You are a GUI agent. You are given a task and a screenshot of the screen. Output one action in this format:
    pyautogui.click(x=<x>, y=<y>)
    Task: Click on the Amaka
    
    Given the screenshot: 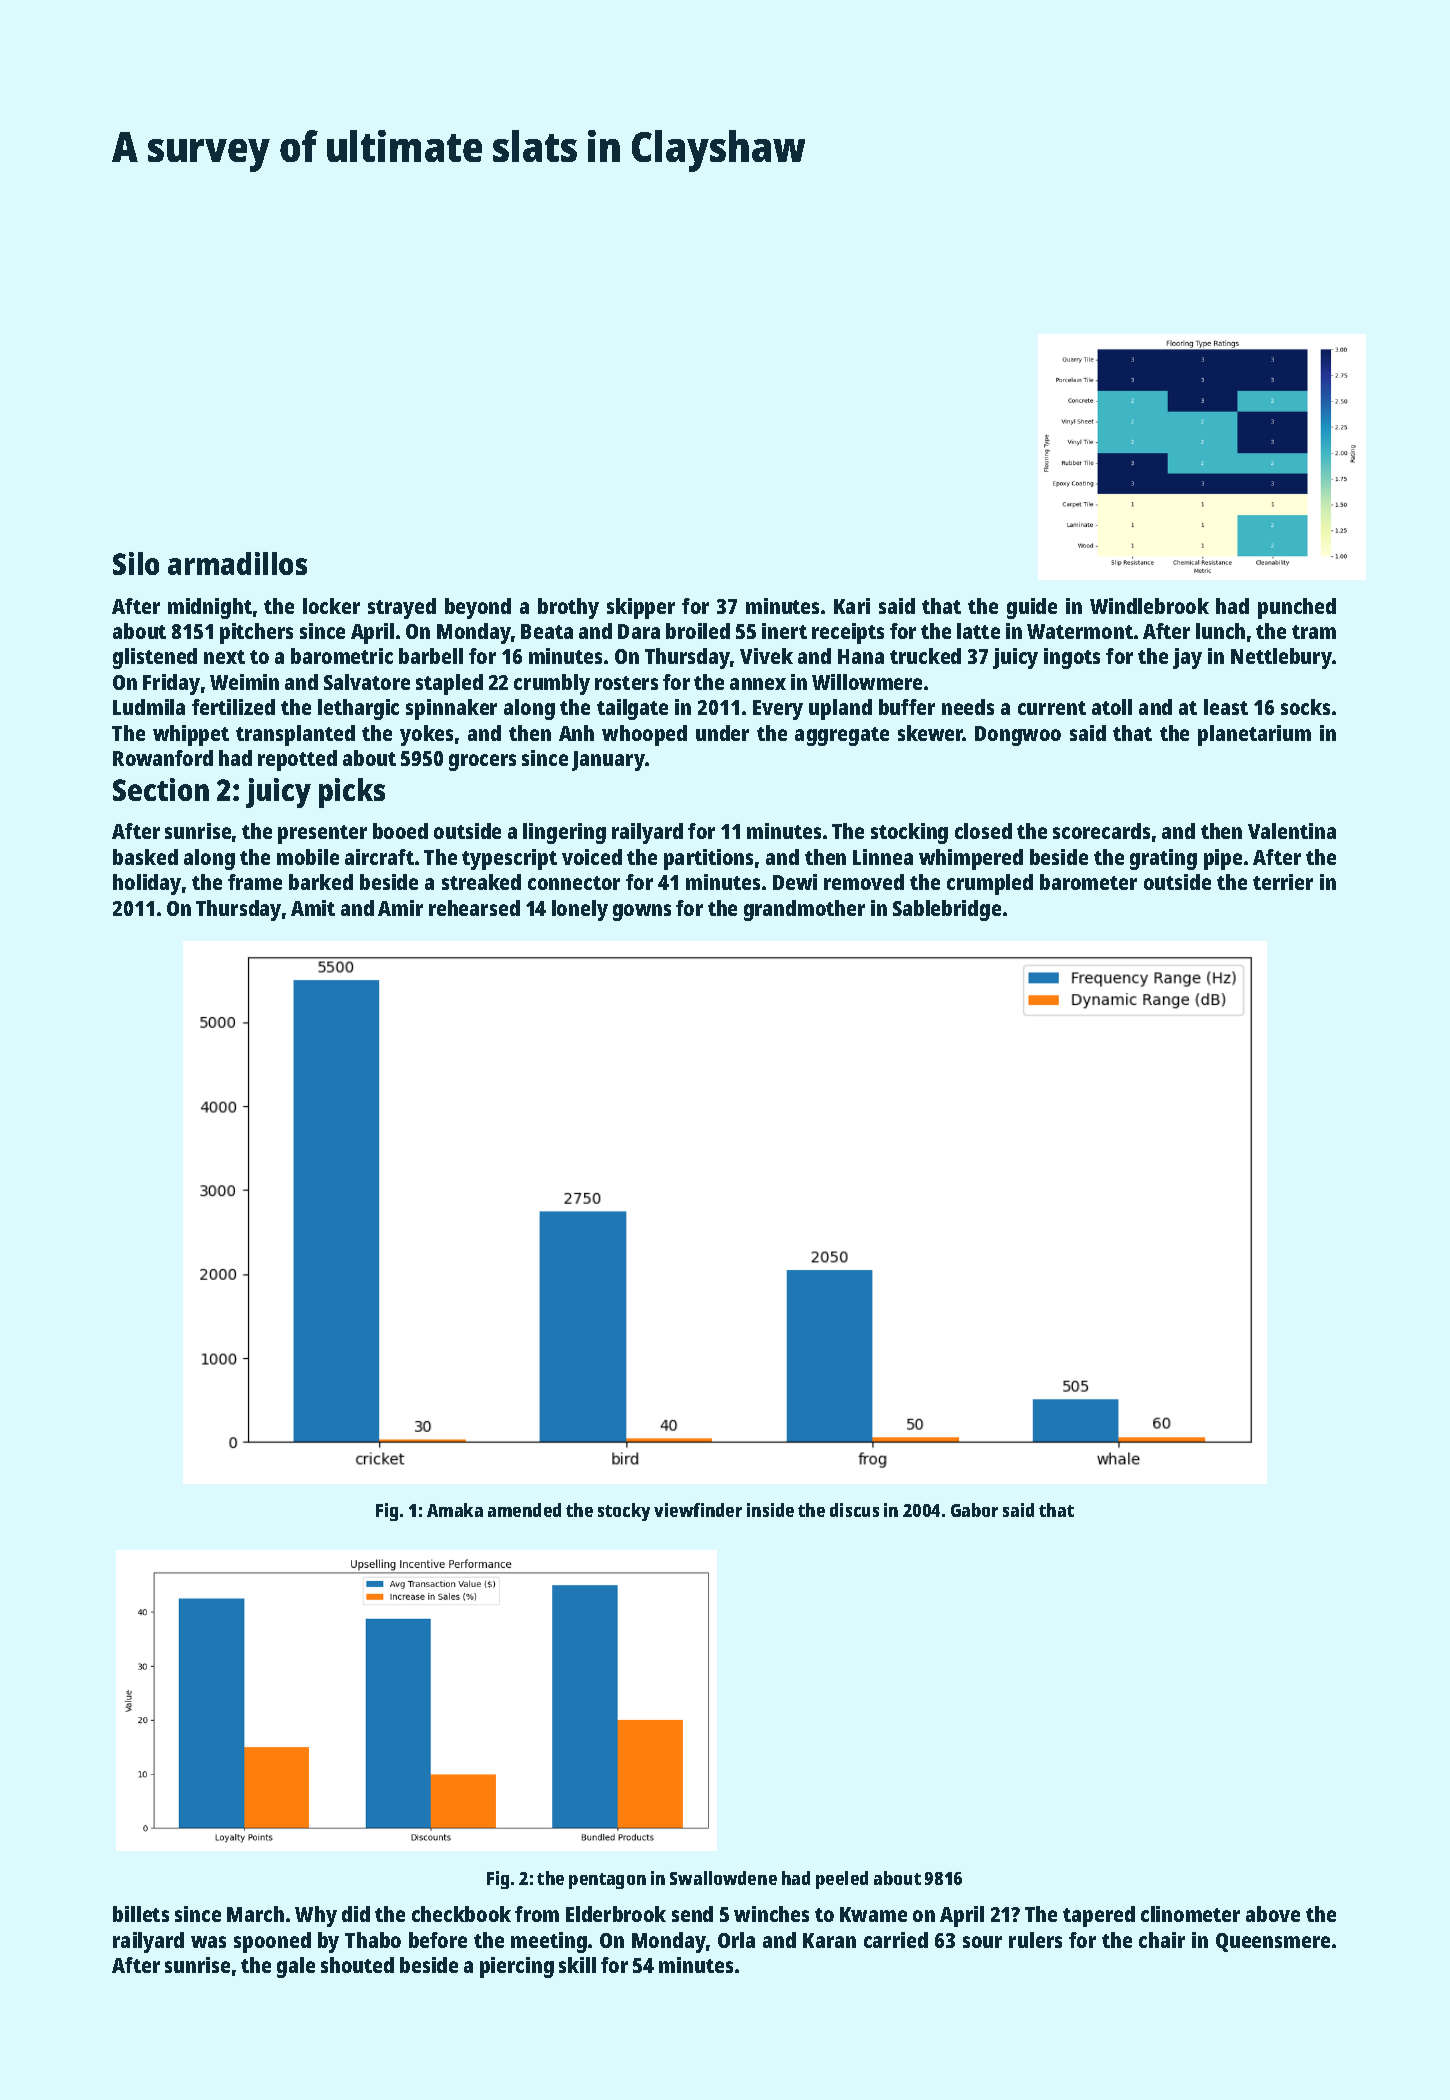 What is the action you would take?
    pyautogui.click(x=455, y=1510)
